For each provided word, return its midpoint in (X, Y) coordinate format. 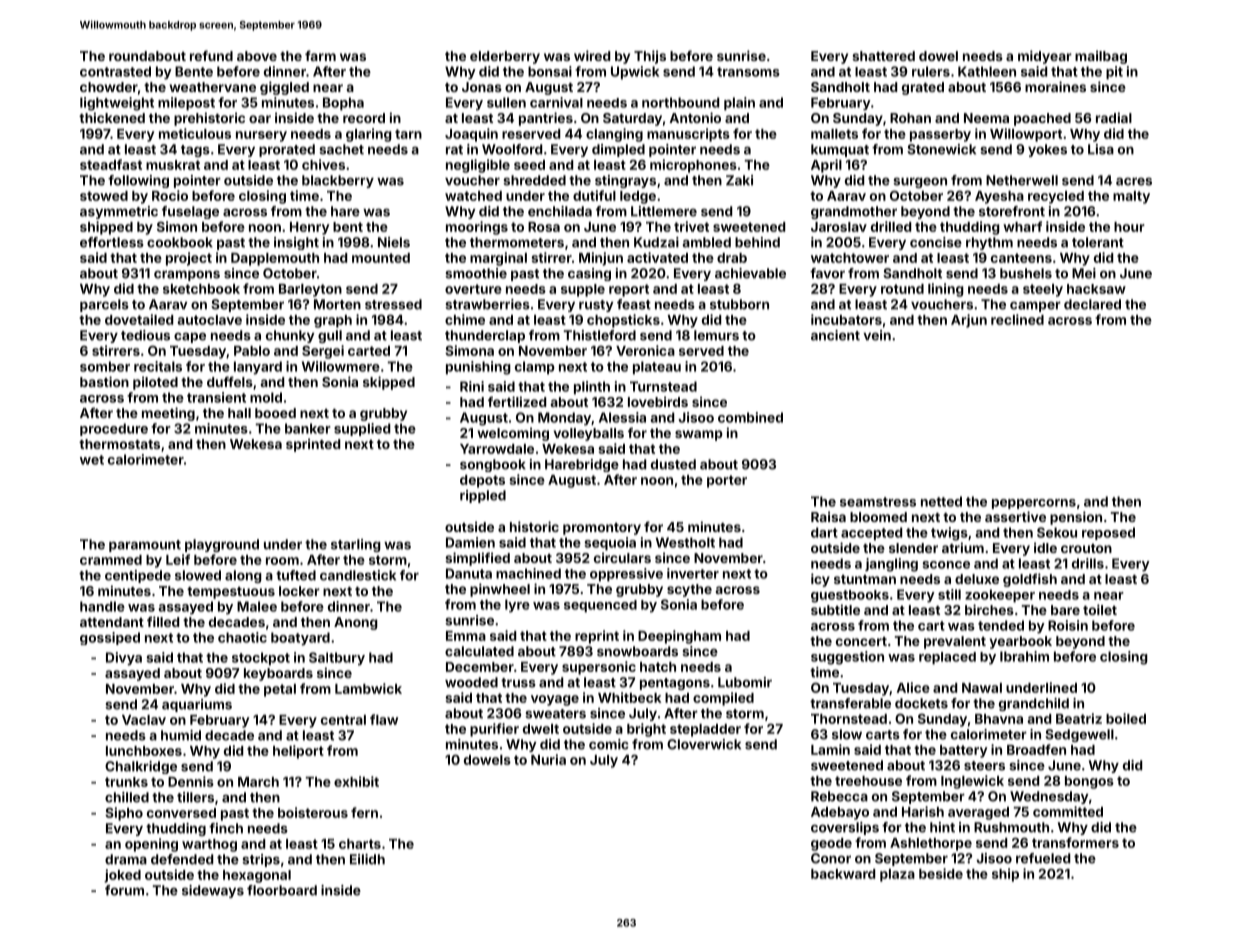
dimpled (618, 150)
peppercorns (1034, 504)
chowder (109, 87)
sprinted (313, 445)
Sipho (124, 814)
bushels (1026, 273)
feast (634, 304)
